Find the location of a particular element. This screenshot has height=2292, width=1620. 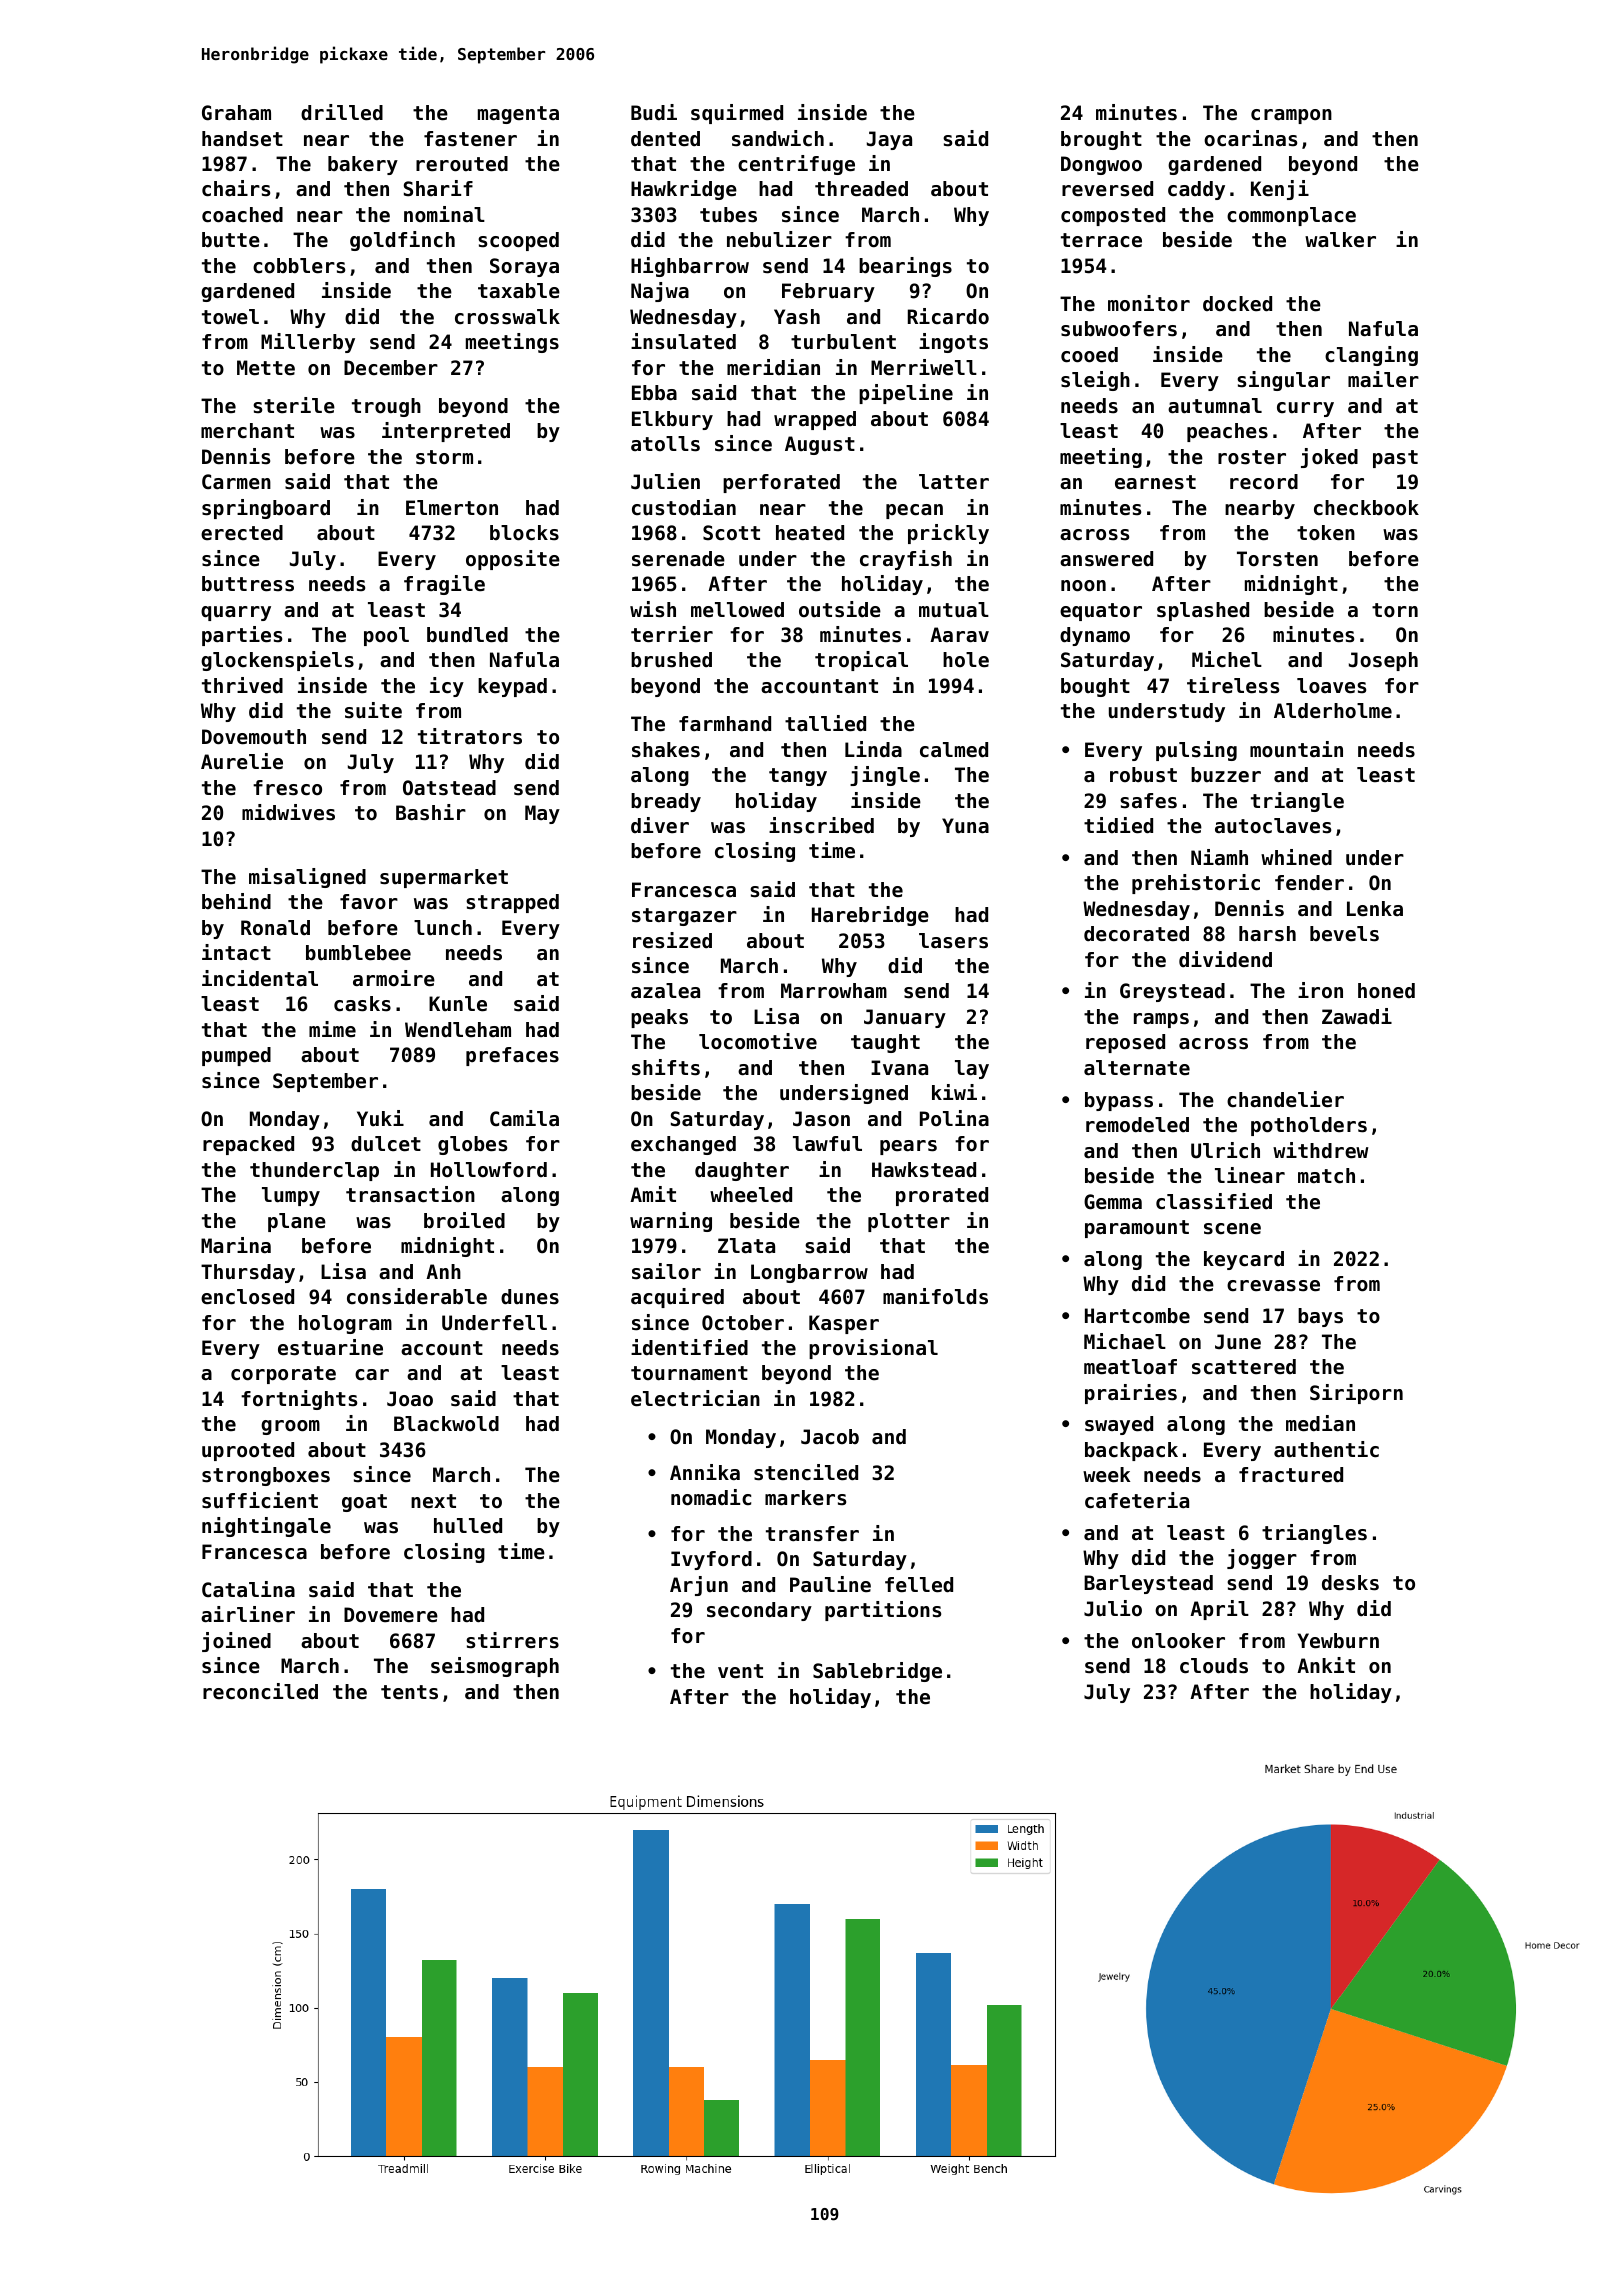

threaded is located at coordinates (861, 189).
